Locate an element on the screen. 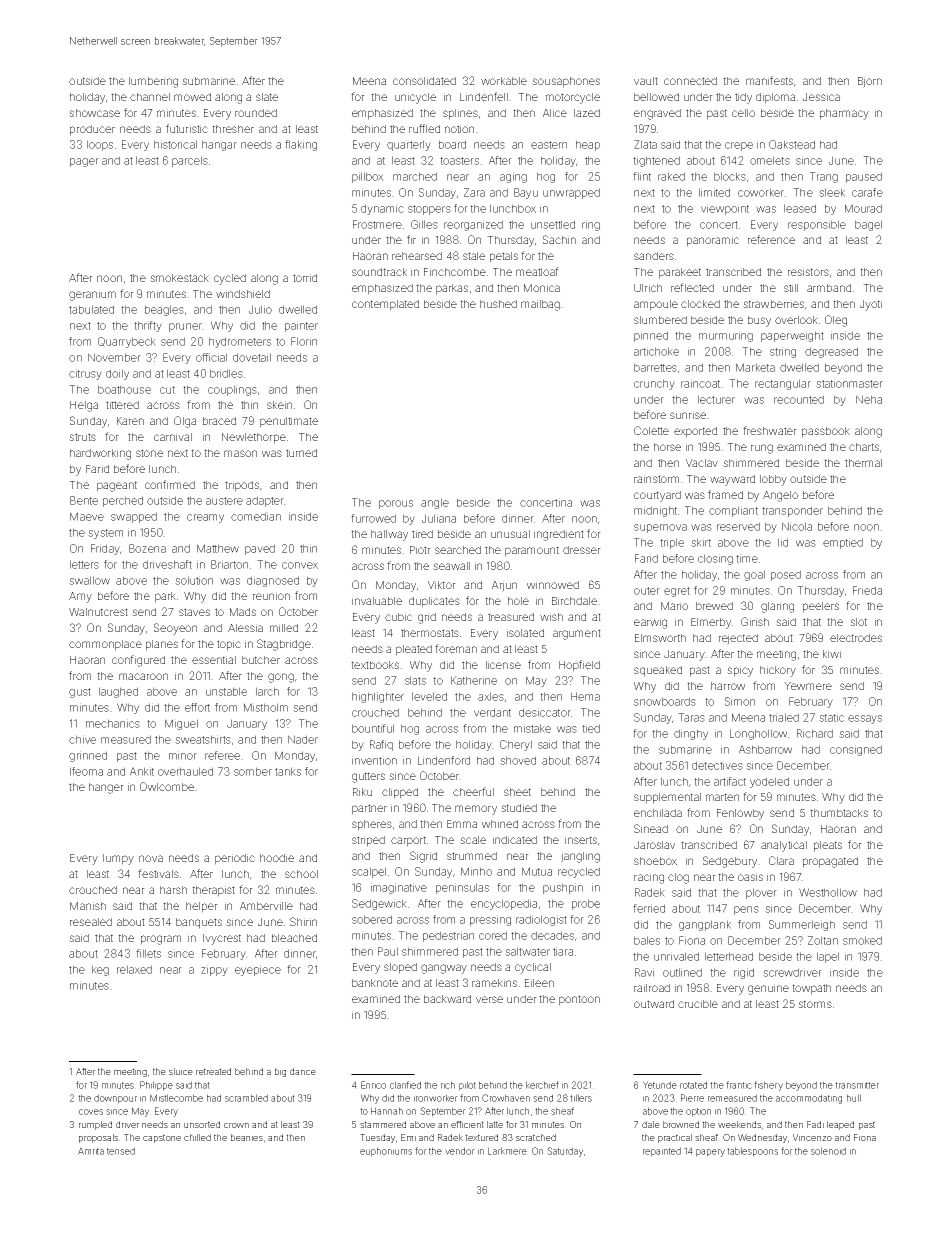 This screenshot has width=952, height=1233. mailbag is located at coordinates (540, 305).
